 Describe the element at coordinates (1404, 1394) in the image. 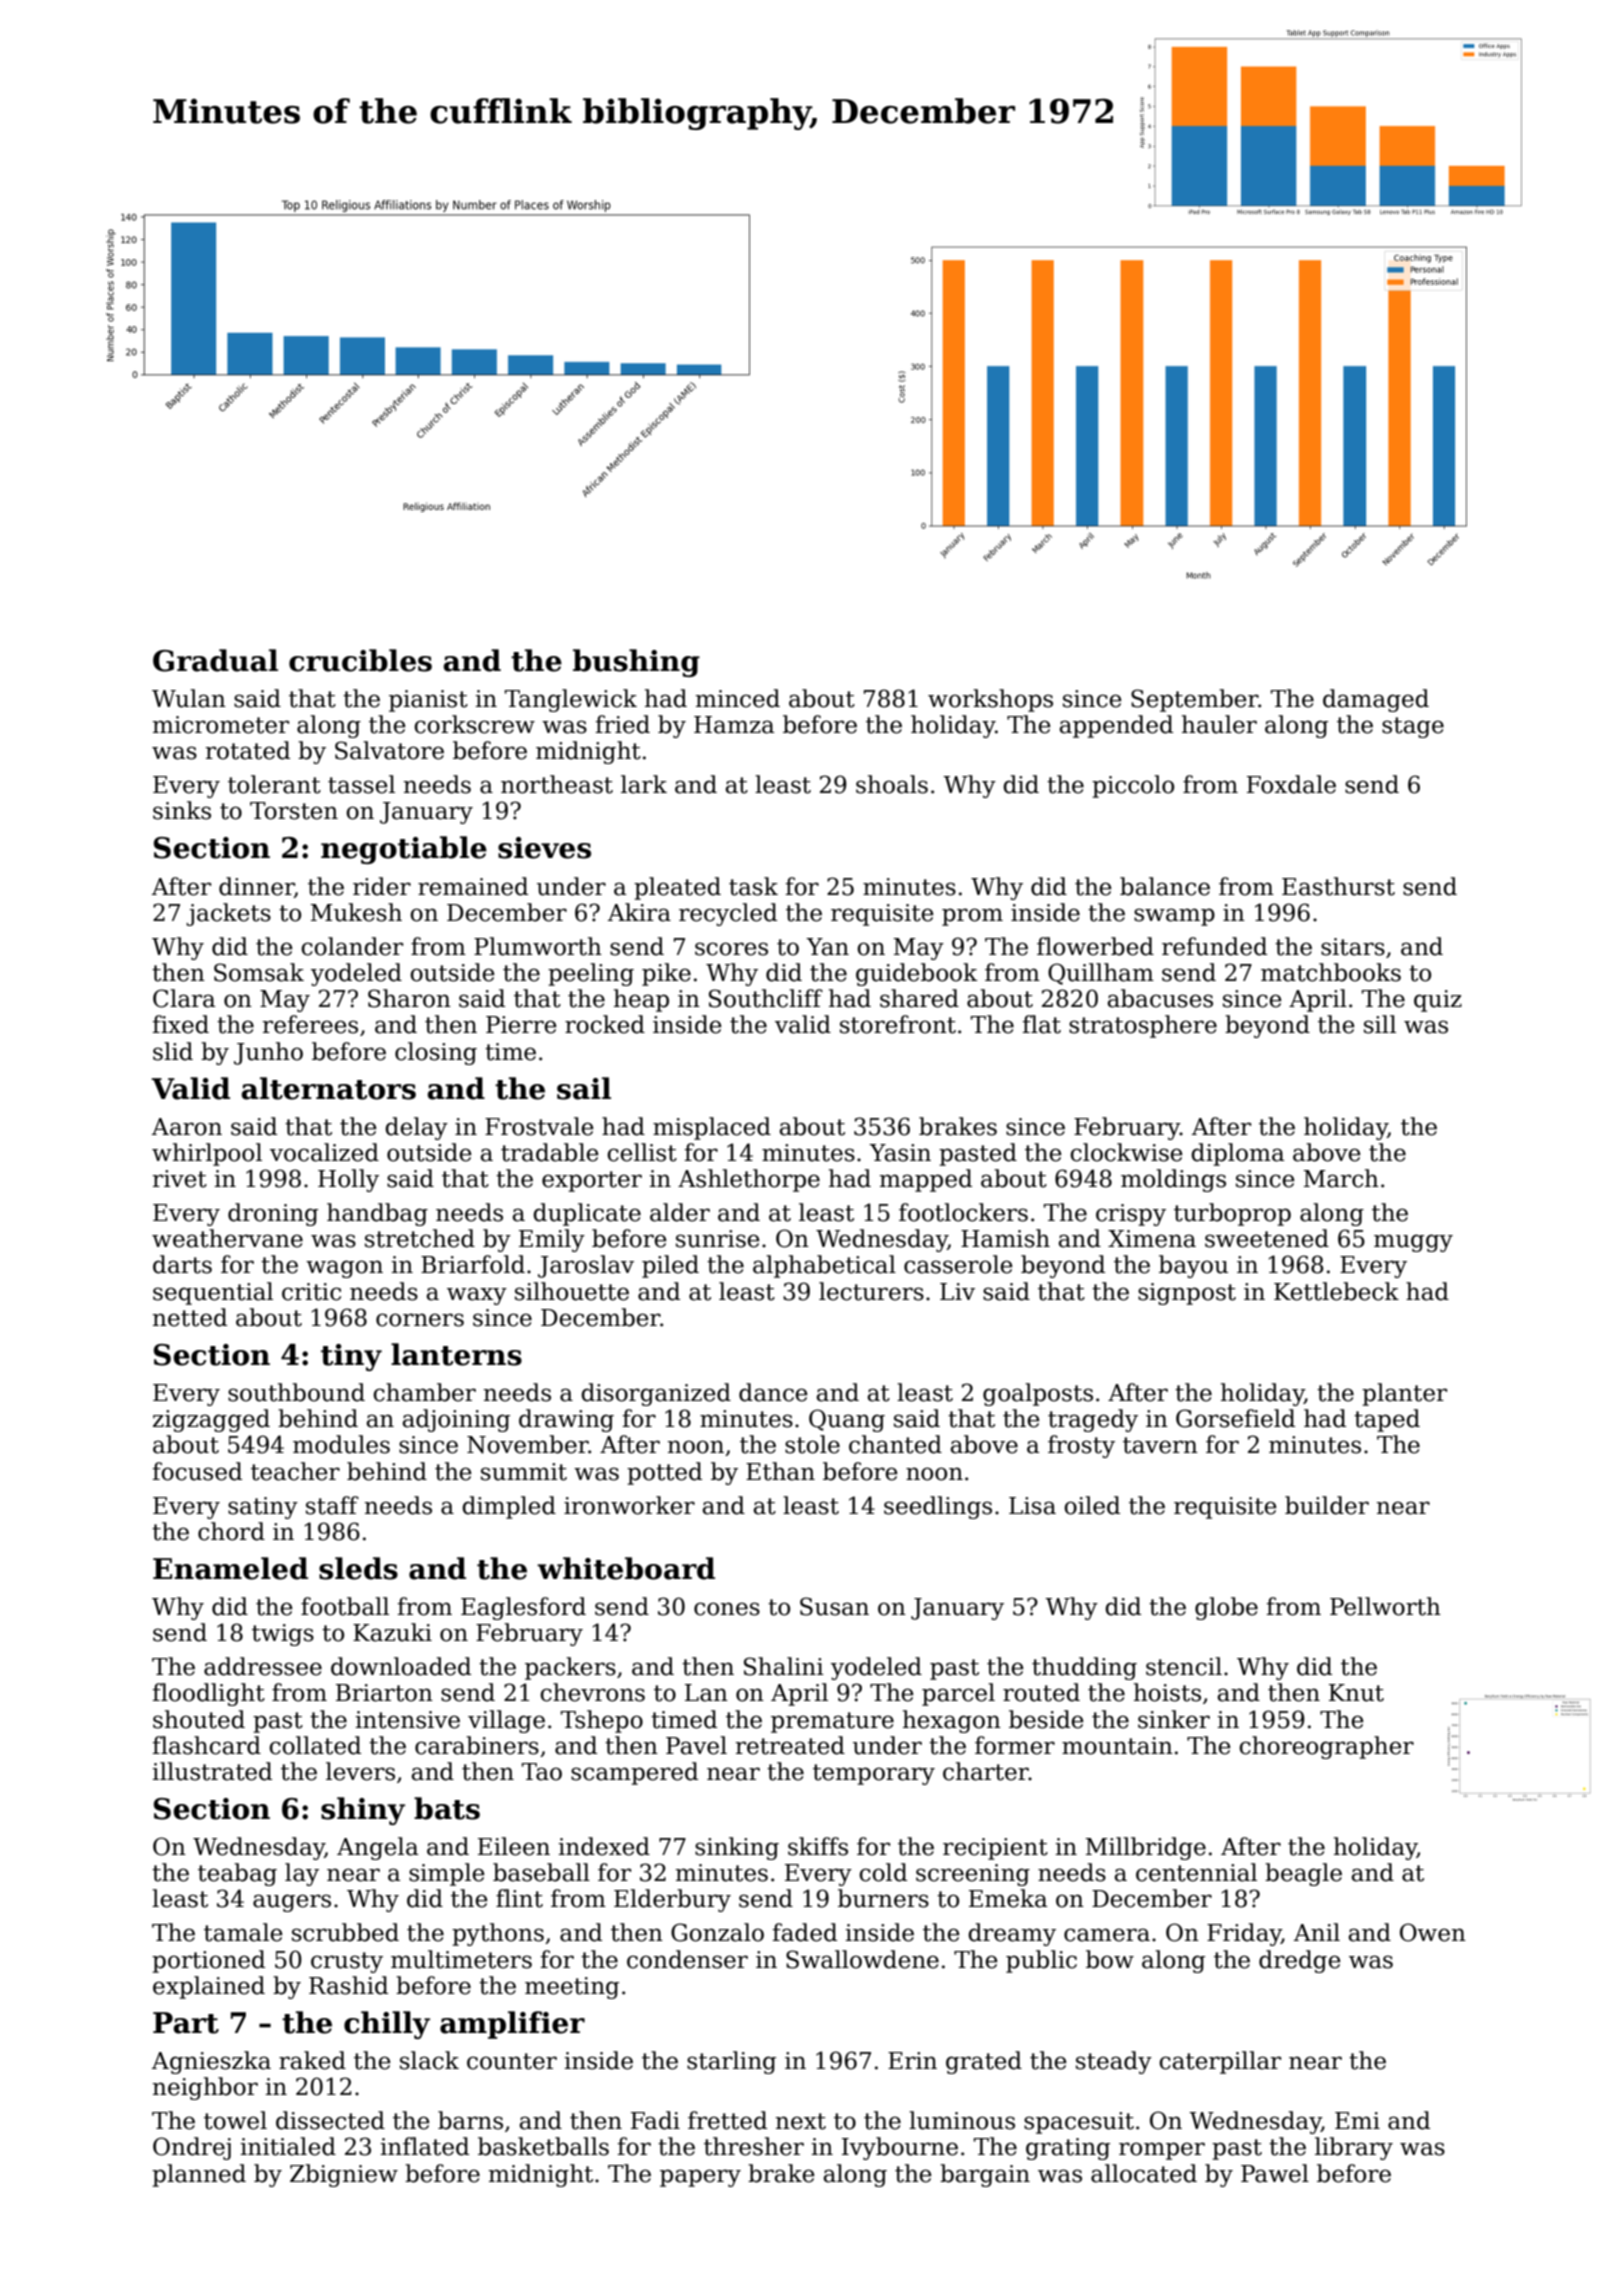

I see `planter` at that location.
